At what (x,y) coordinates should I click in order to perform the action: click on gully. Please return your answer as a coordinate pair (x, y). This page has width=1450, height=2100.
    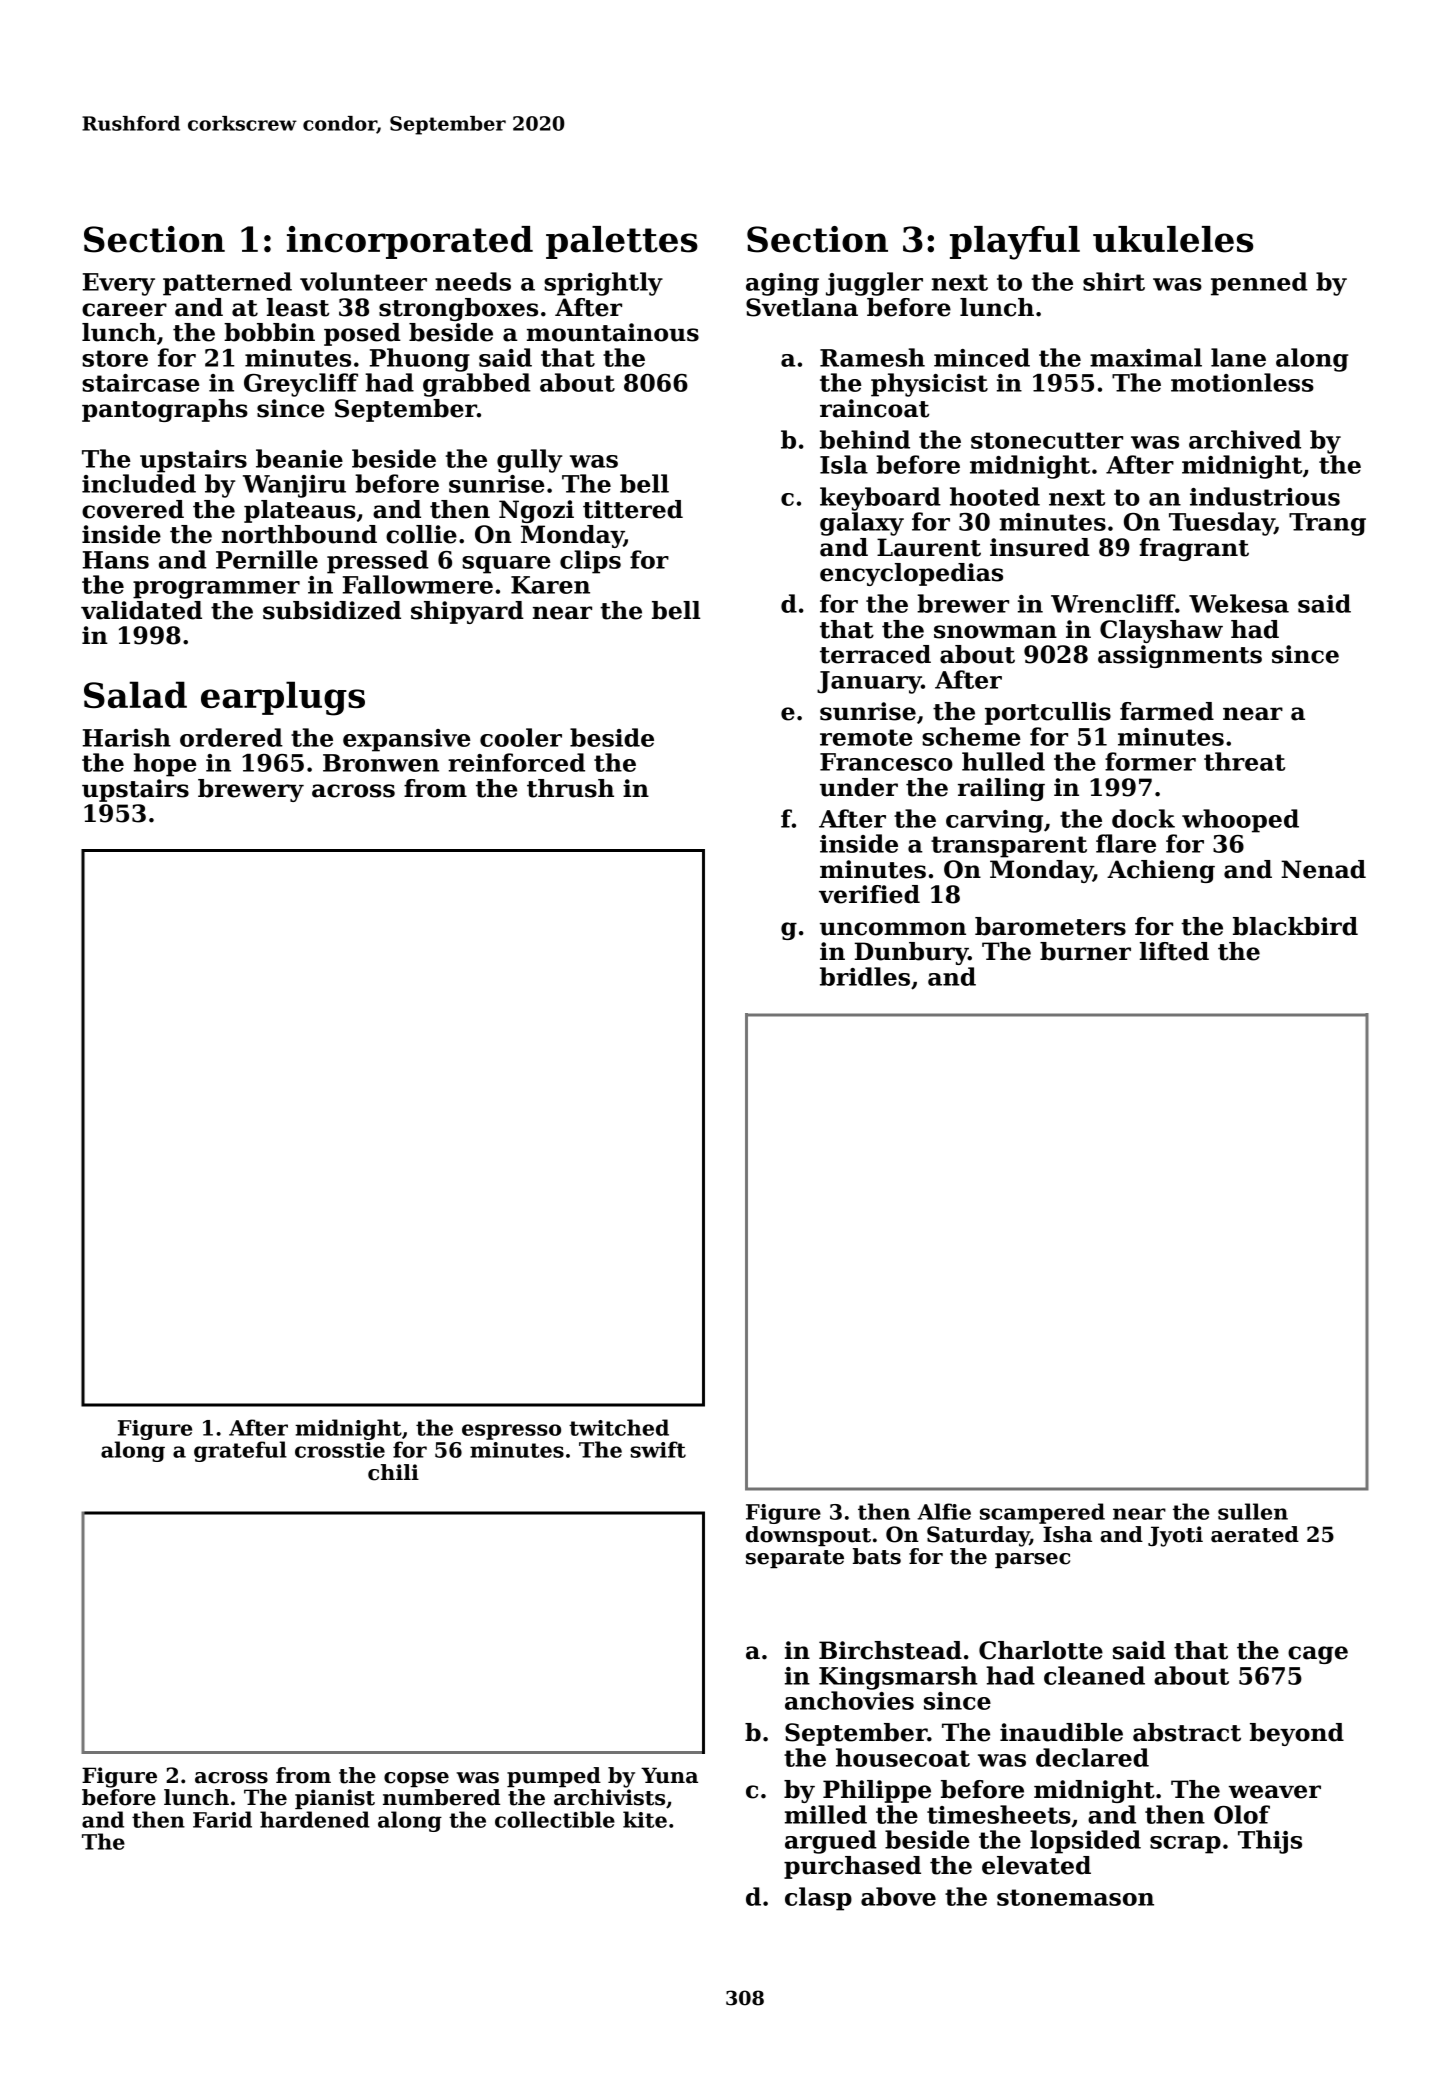
    Looking at the image, I should click on (529, 461).
